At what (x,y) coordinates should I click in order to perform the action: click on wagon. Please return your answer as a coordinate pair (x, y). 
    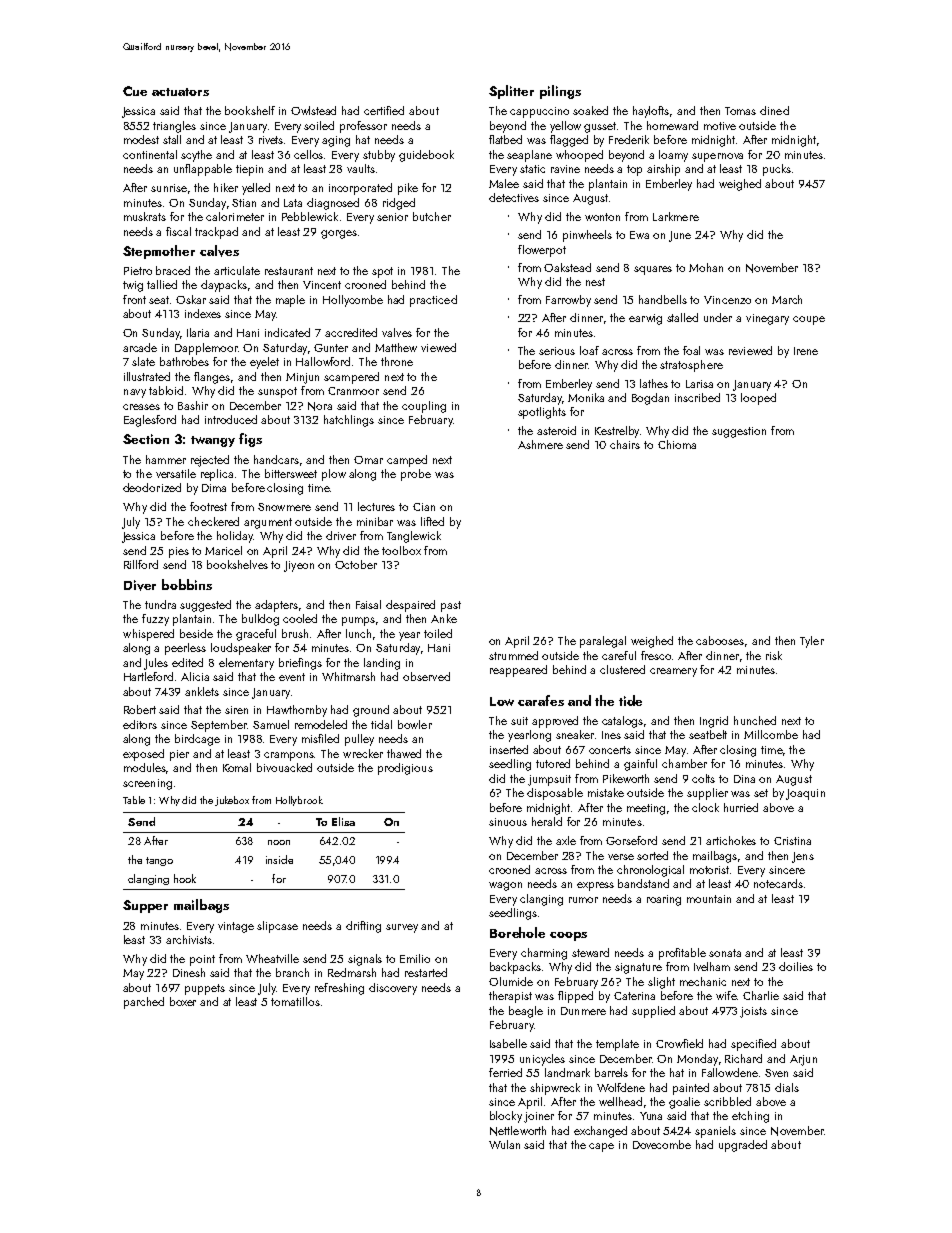
    Looking at the image, I should click on (505, 886).
